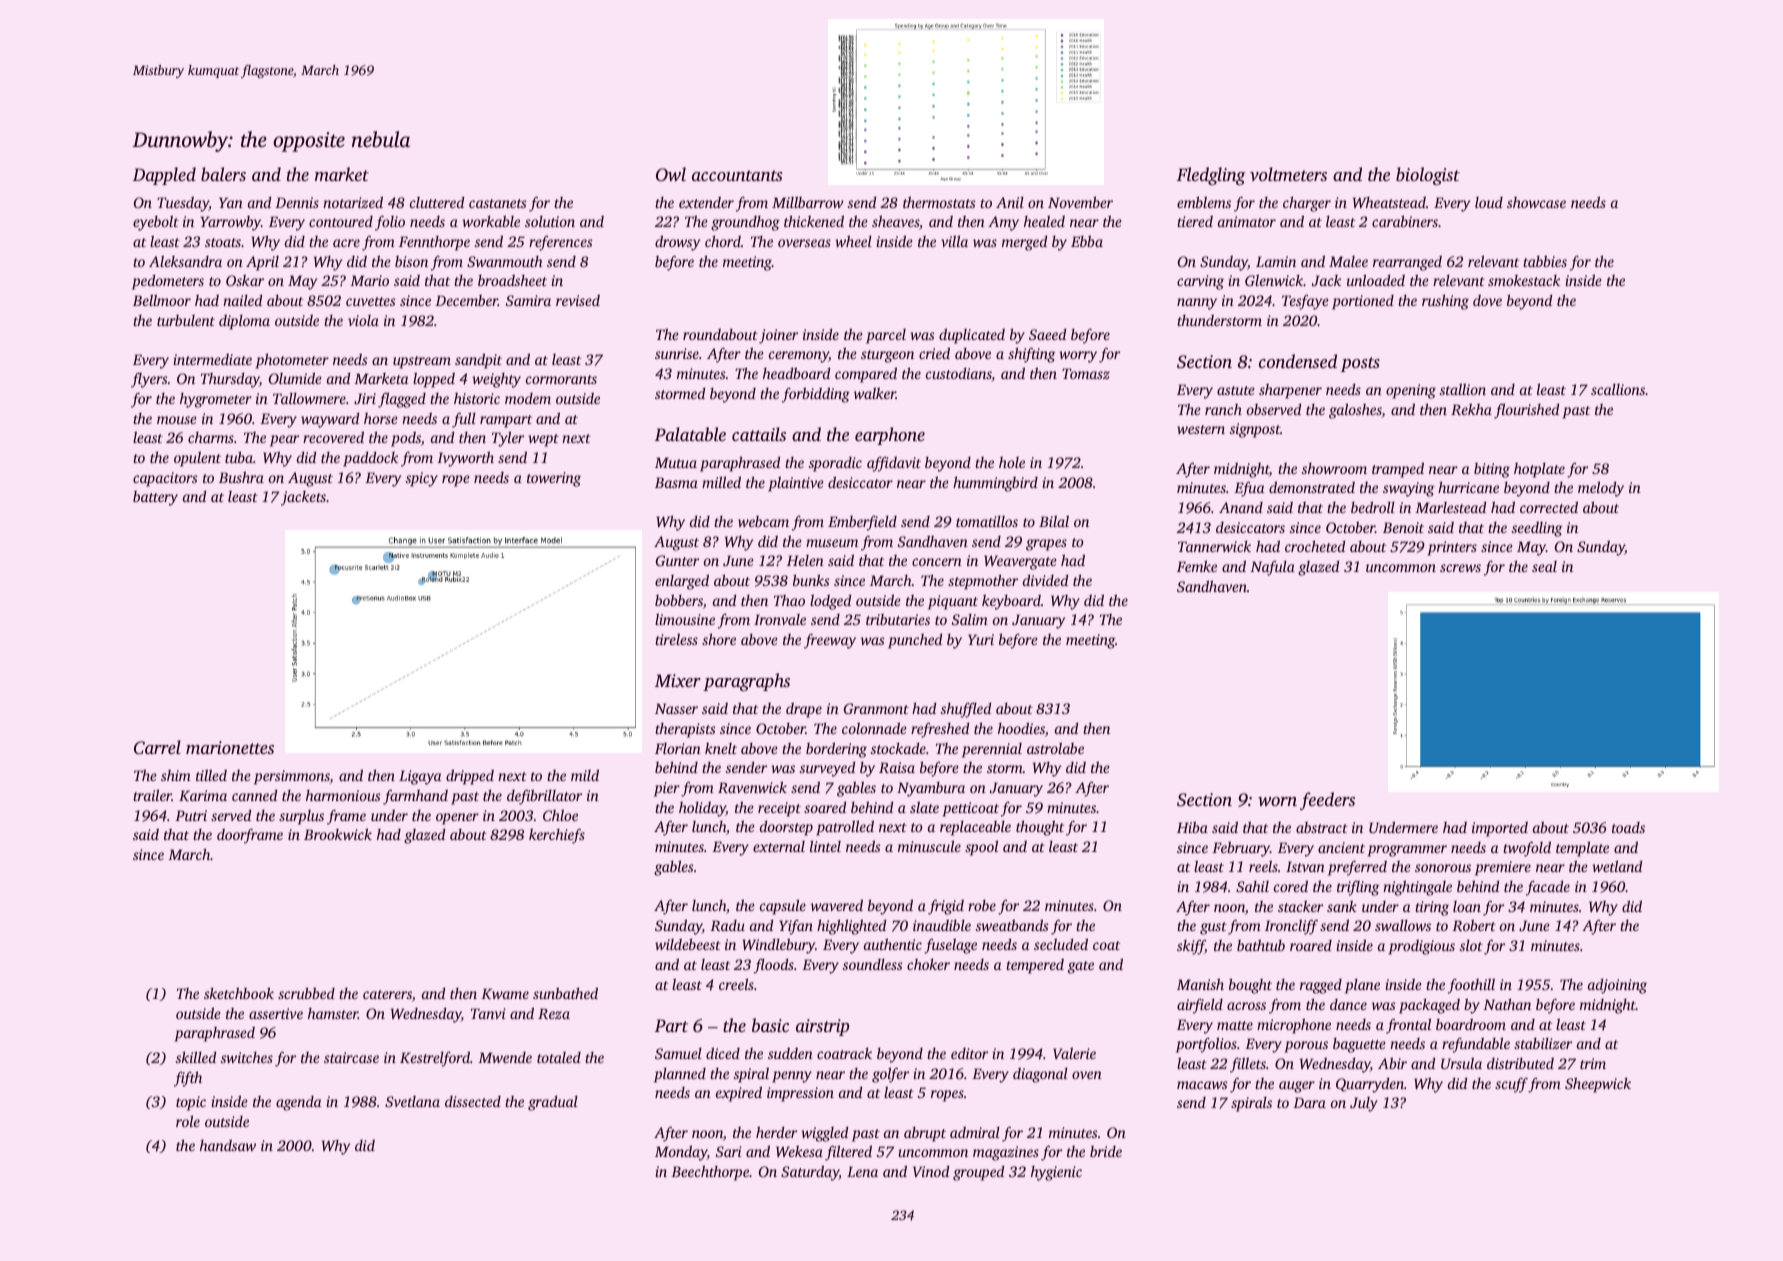 This image has width=1783, height=1261. What do you see at coordinates (677, 560) in the image?
I see `Gunter` at bounding box center [677, 560].
